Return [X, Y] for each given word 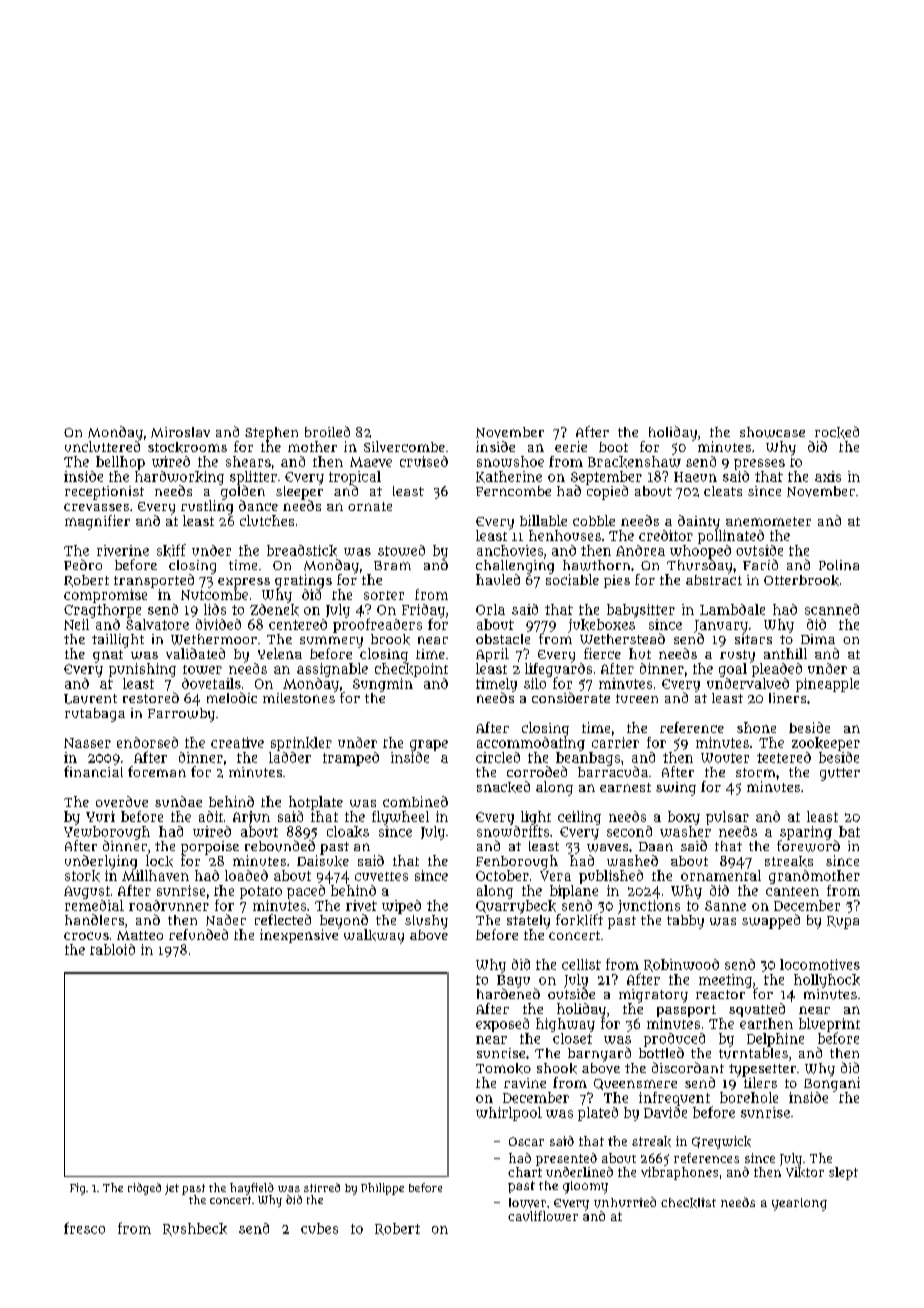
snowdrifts [513, 831]
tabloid [112, 949]
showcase [772, 432]
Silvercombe [404, 446]
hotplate [316, 803]
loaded [246, 875]
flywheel [400, 818]
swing [676, 789]
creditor [666, 535]
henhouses [565, 535]
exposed [502, 1025]
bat [849, 831]
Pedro [83, 564]
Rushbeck [195, 1229]
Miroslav [180, 432]
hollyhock [827, 981]
